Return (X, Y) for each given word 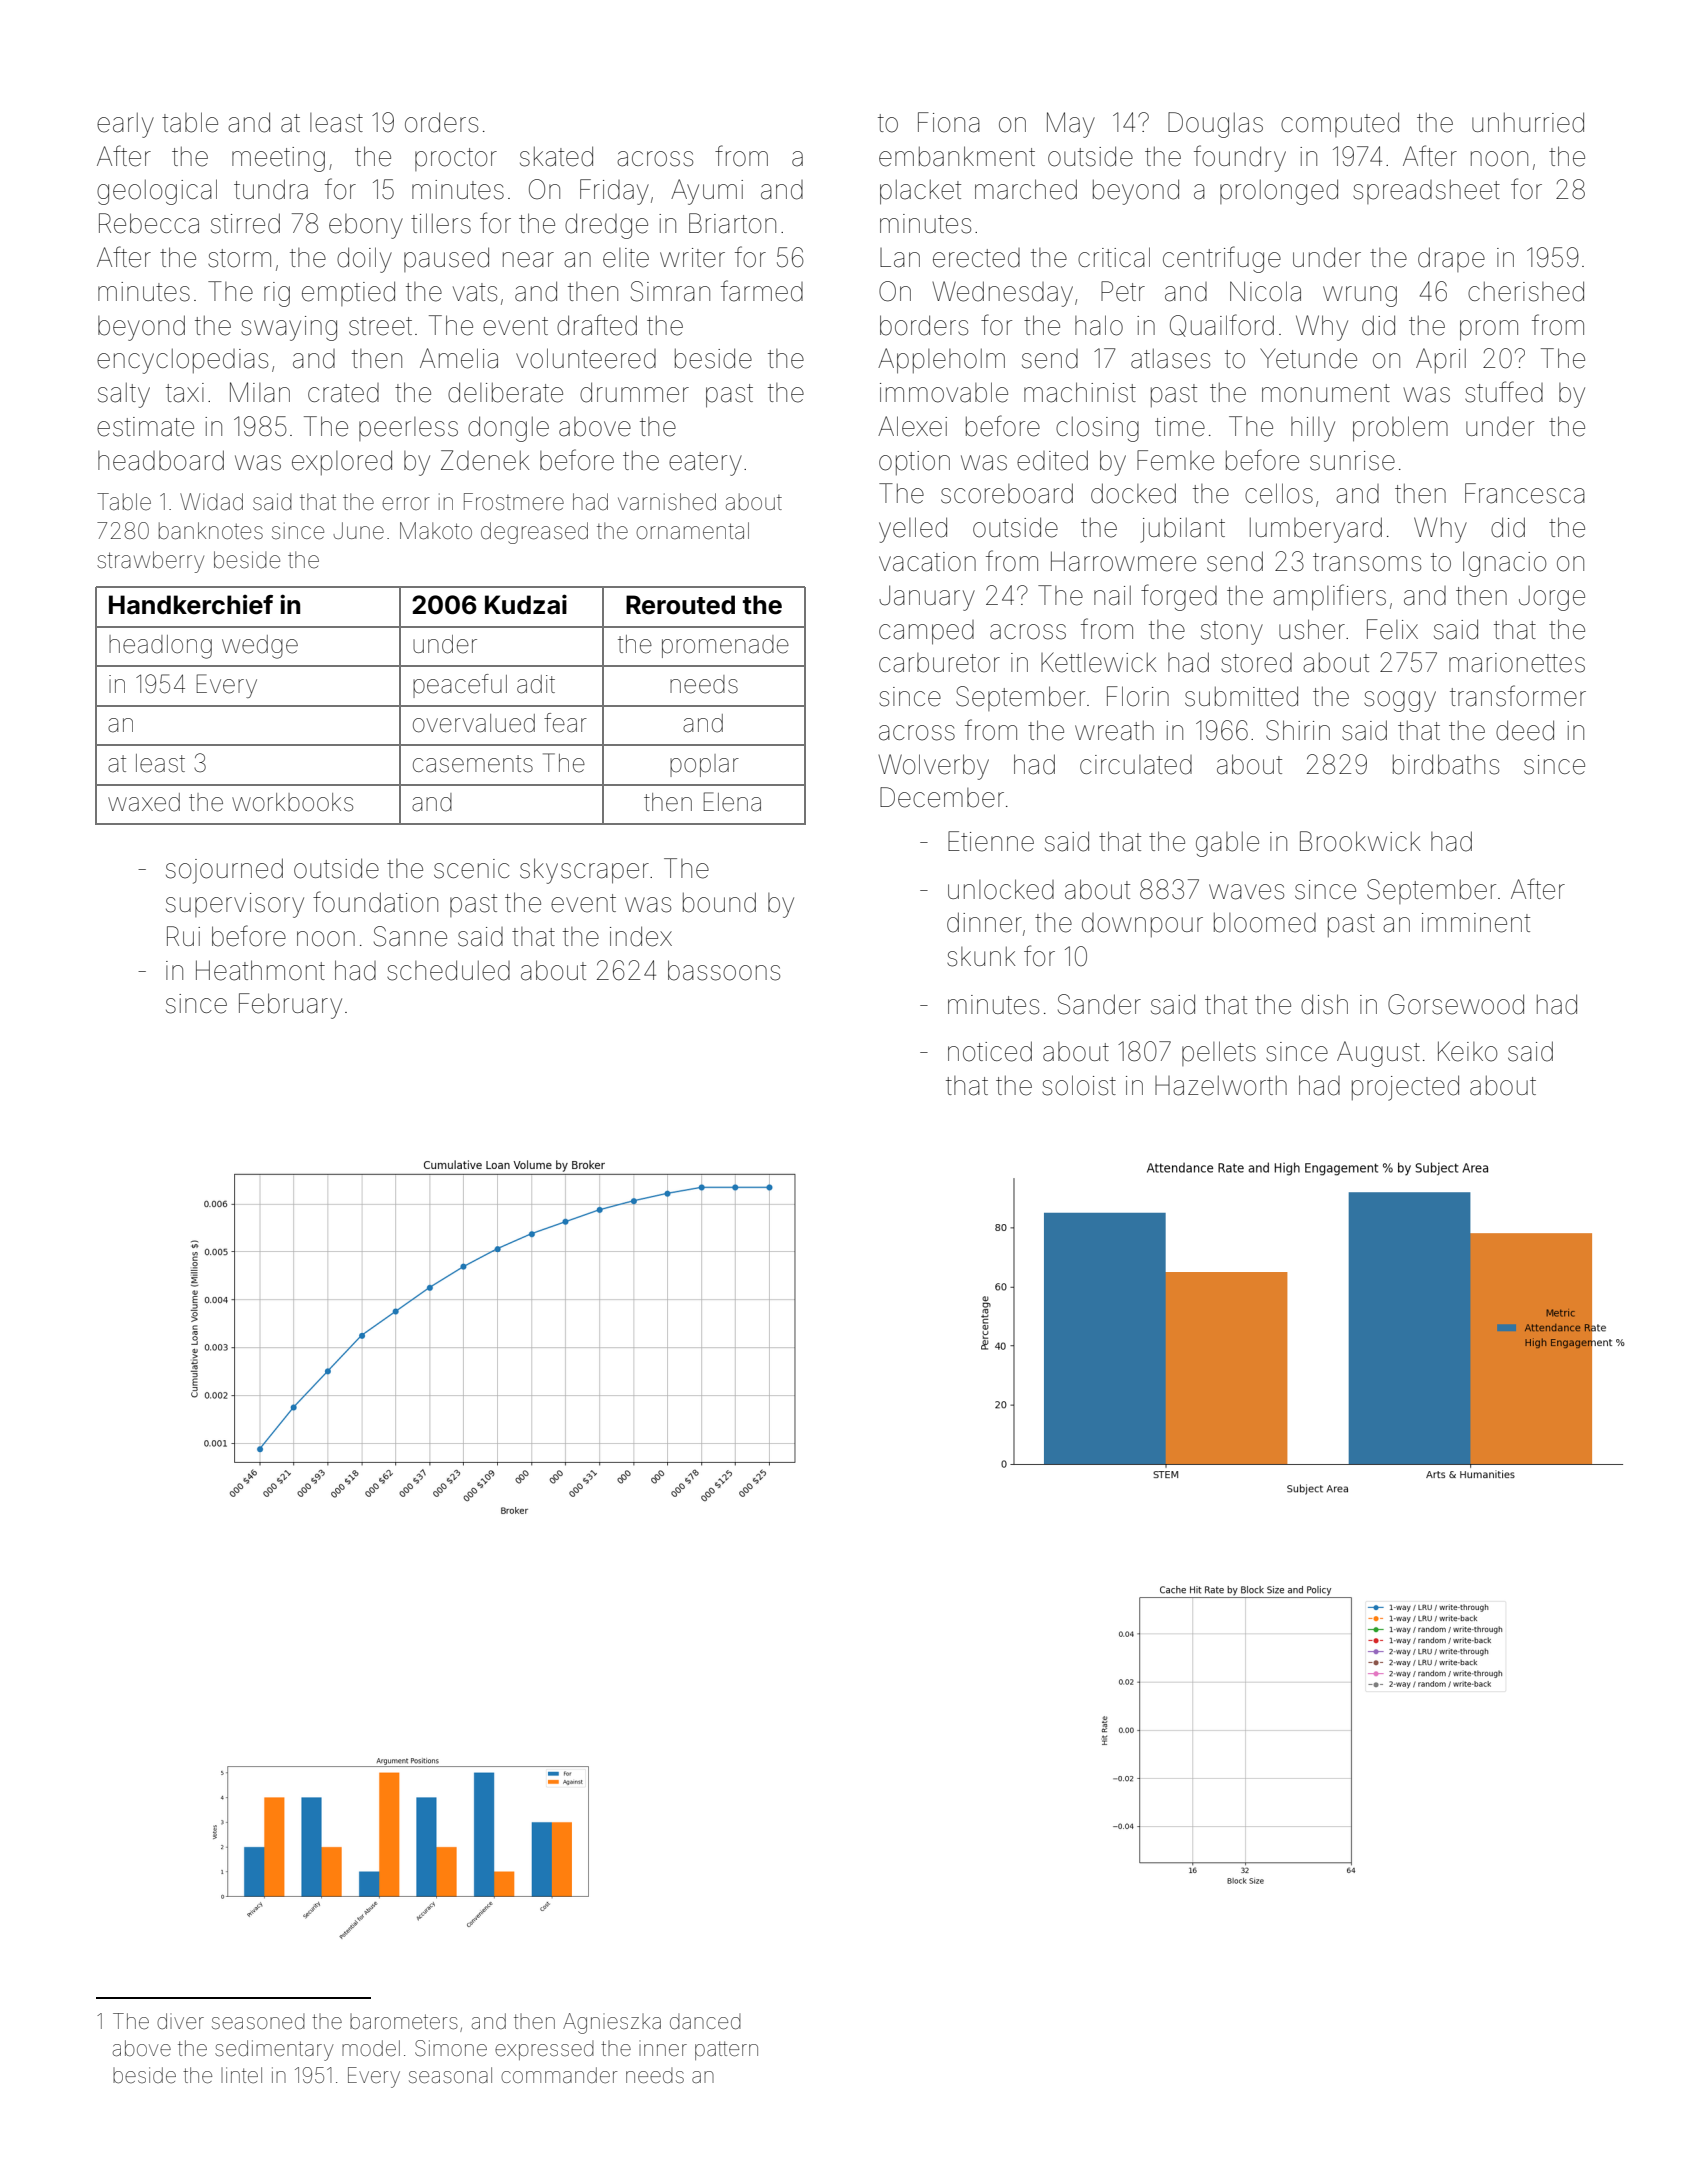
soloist (1079, 1085)
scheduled (448, 970)
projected (1405, 1088)
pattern (726, 2050)
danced (705, 2022)
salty (124, 395)
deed (1525, 730)
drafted (597, 325)
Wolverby (933, 767)
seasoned (258, 2022)
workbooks (292, 802)
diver (180, 2021)
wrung (1360, 296)
